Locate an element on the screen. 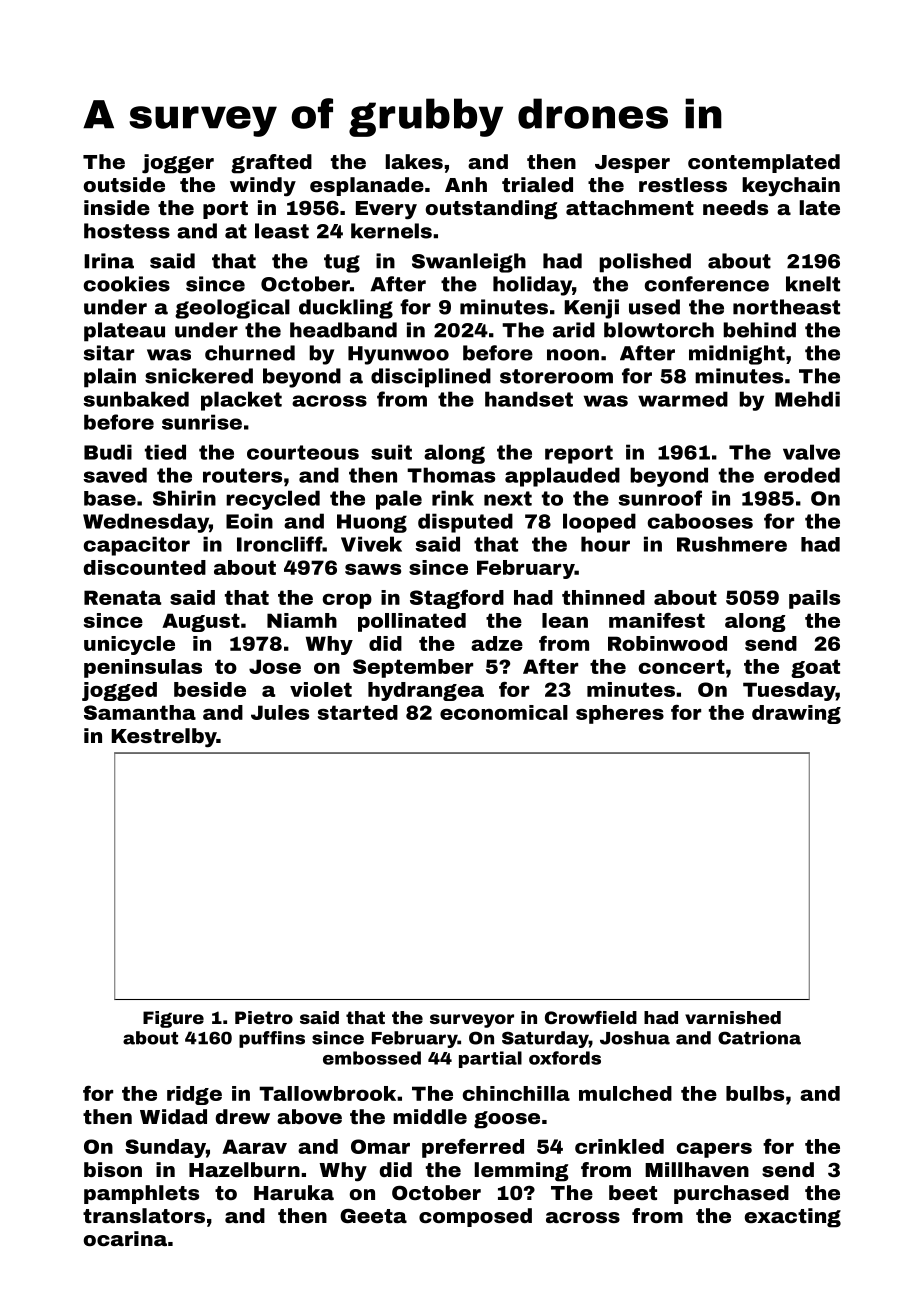 Image resolution: width=924 pixels, height=1314 pixels. Jesper is located at coordinates (632, 164).
